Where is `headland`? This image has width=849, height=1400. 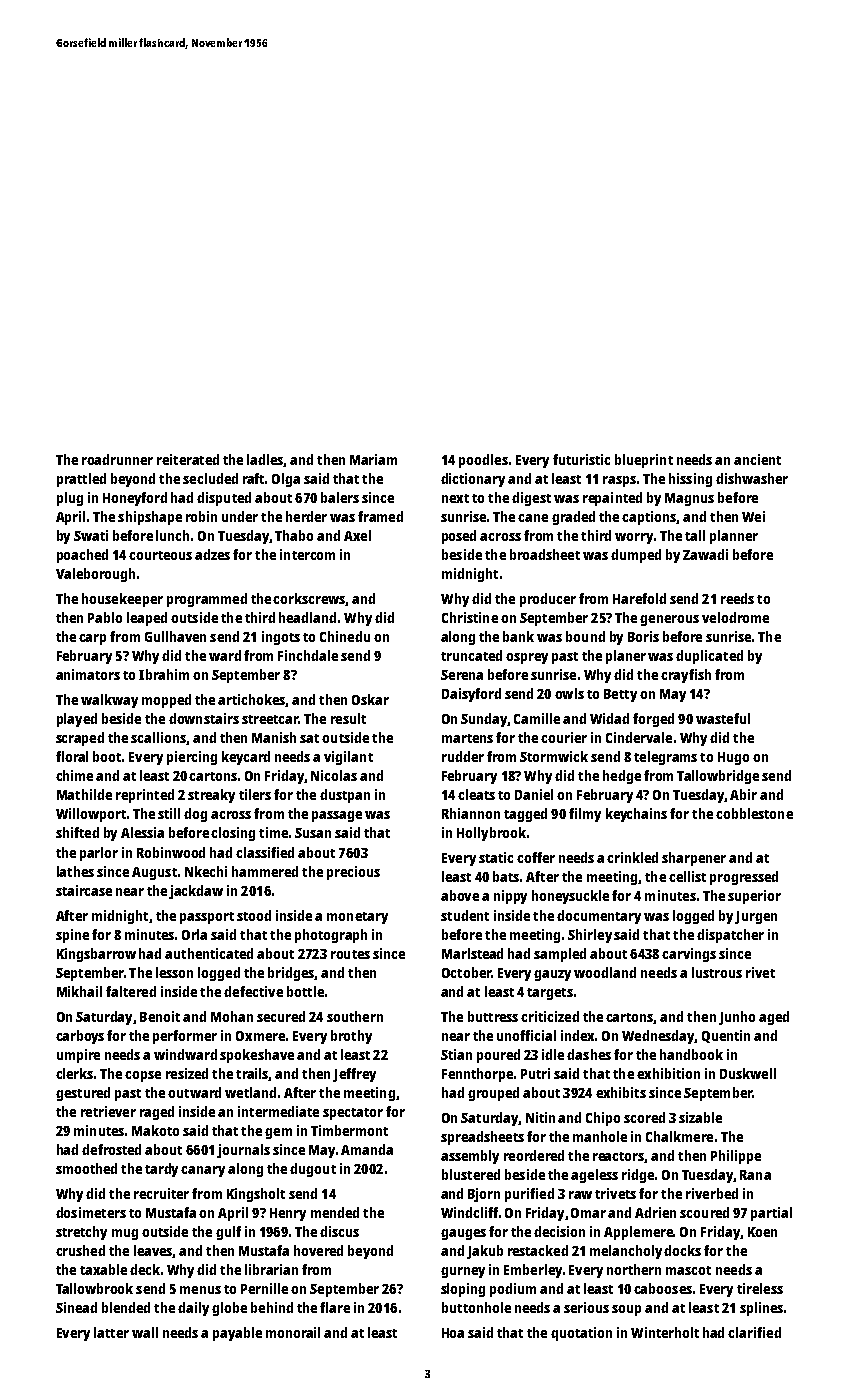
headland is located at coordinates (307, 617).
